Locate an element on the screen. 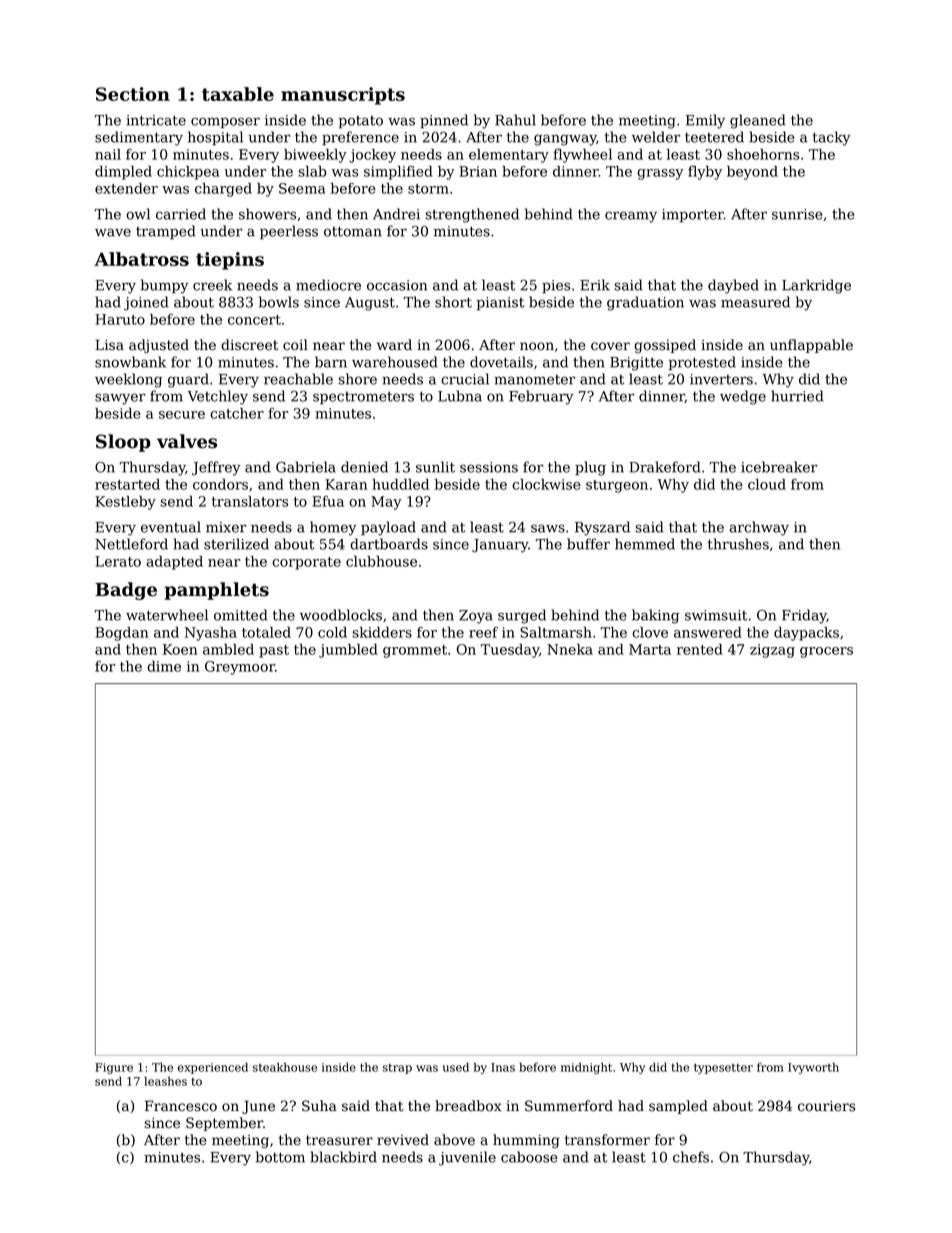 This screenshot has width=952, height=1233. baking is located at coordinates (655, 616).
